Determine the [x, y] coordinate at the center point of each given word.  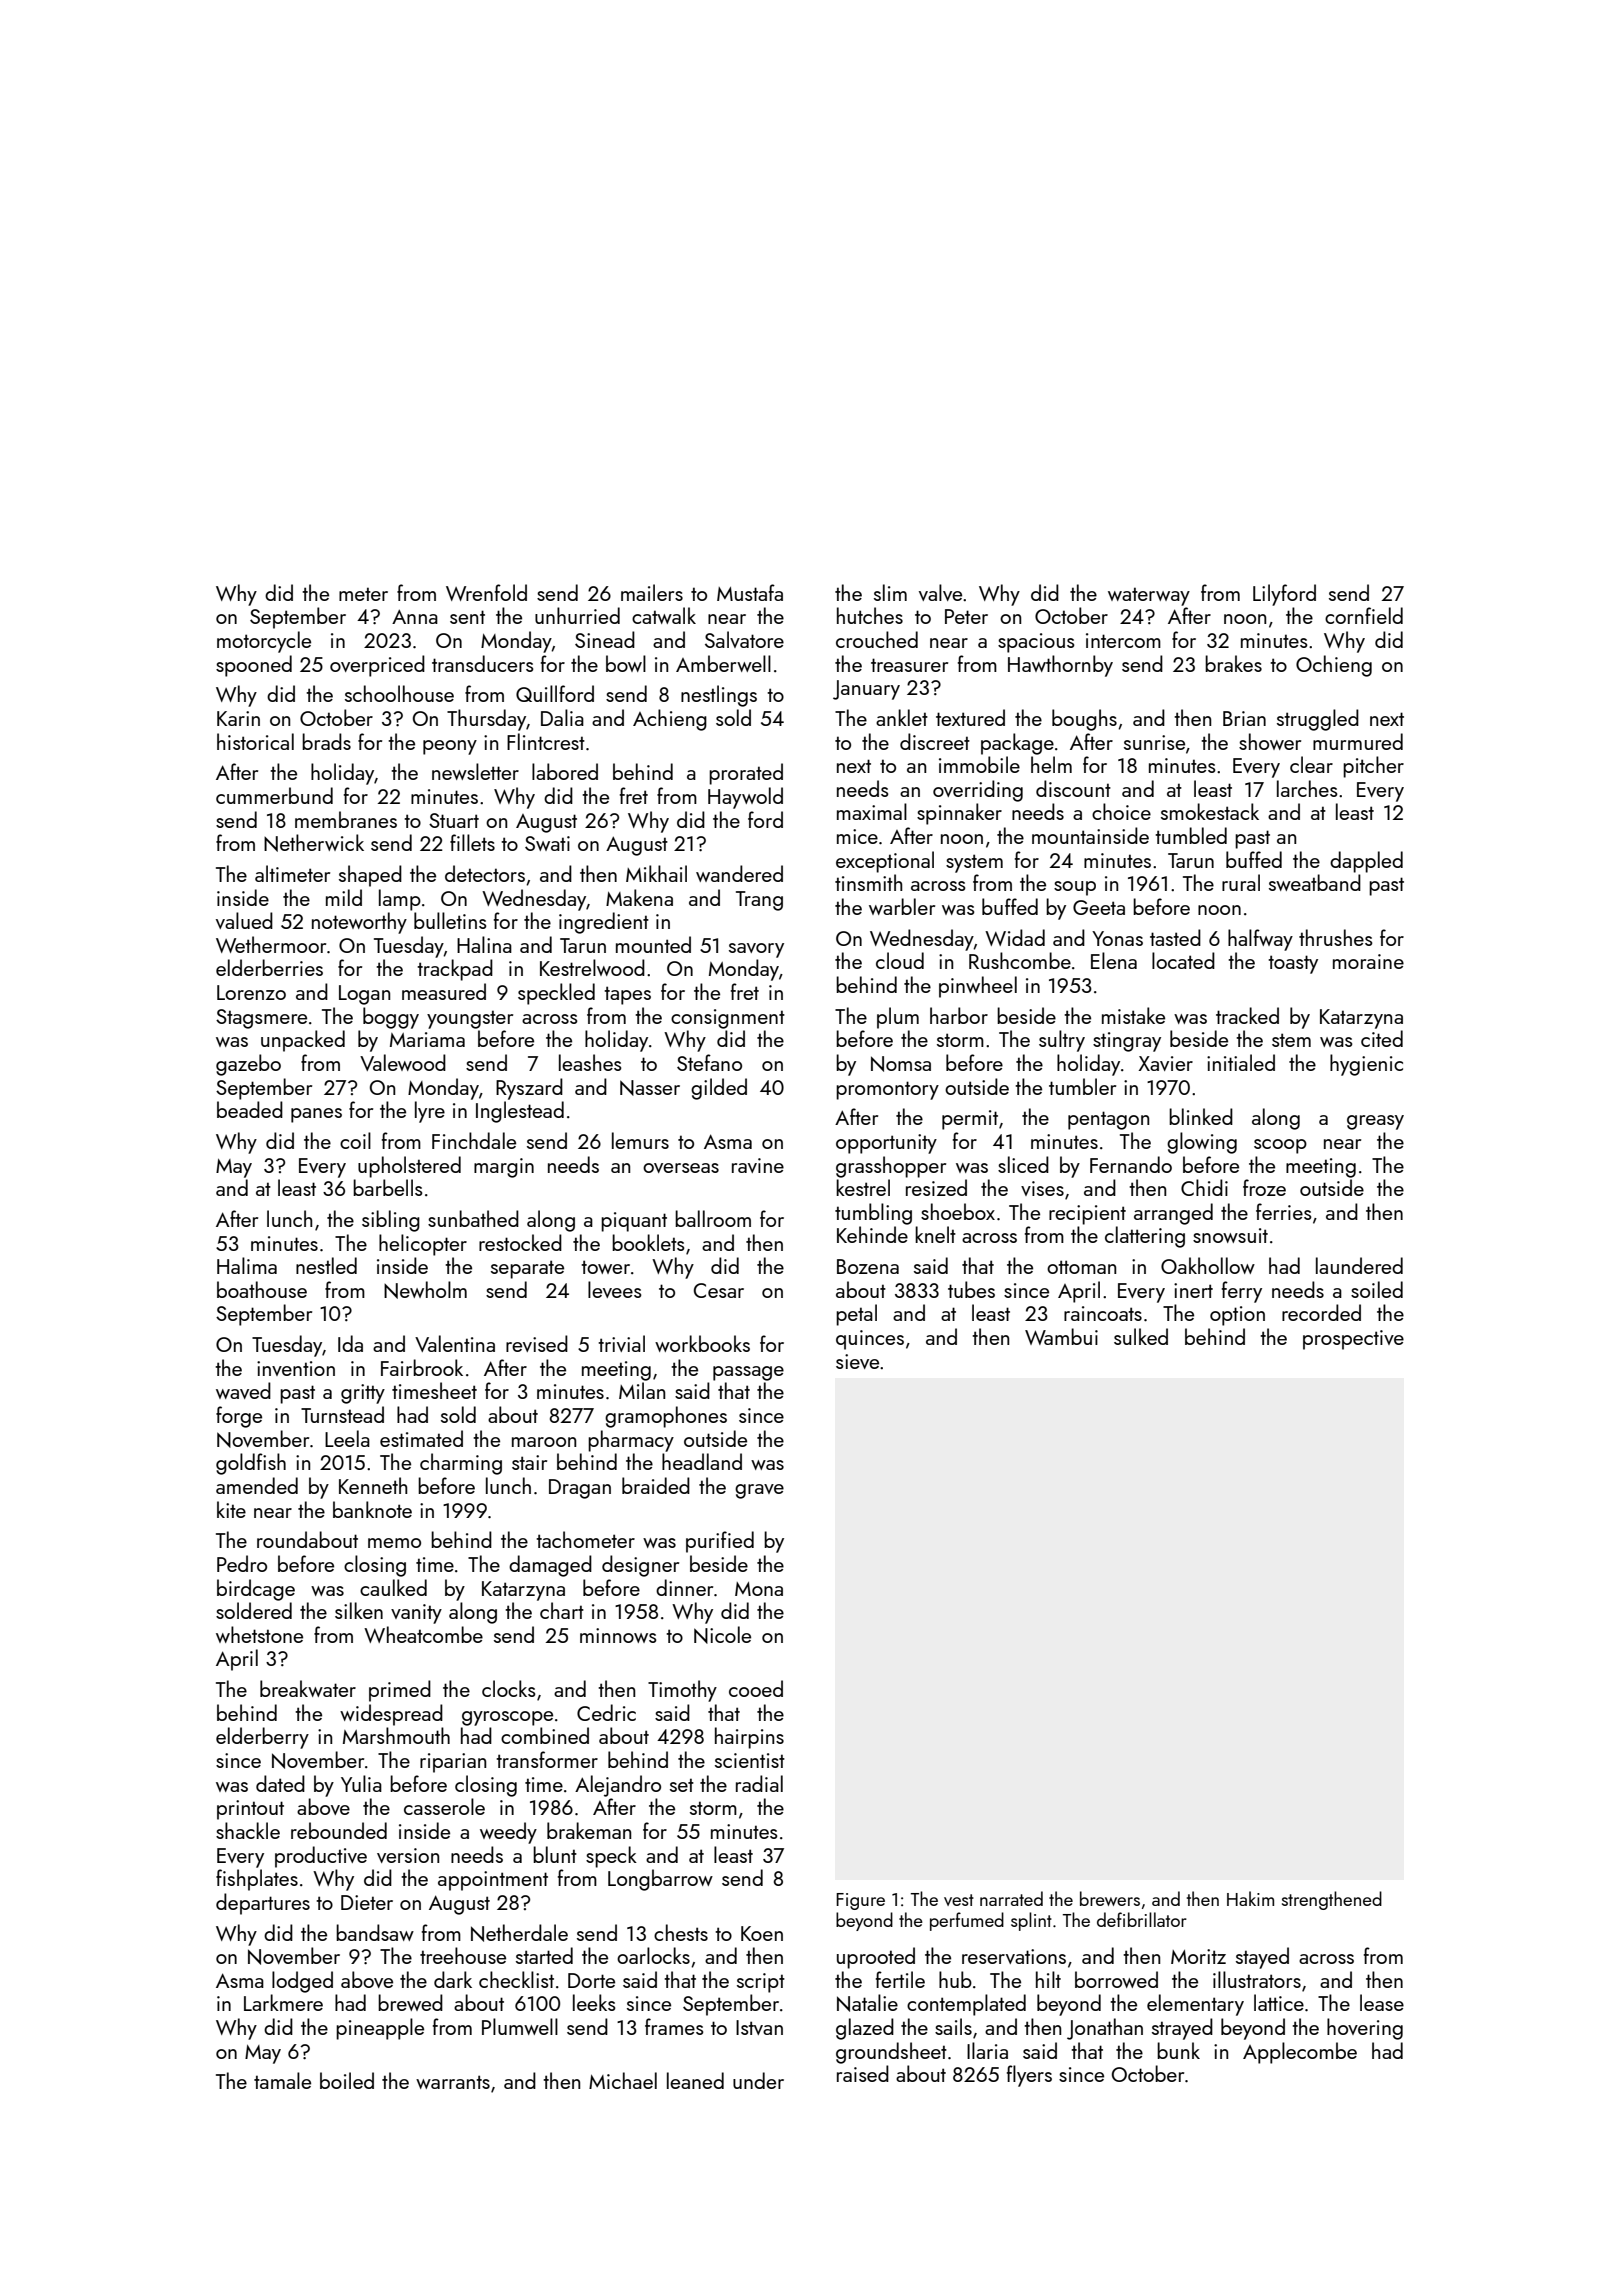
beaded [250, 1109]
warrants [453, 2082]
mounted [653, 944]
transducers [483, 663]
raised [863, 2073]
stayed [1262, 1958]
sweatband [1315, 882]
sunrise [1154, 742]
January [866, 690]
